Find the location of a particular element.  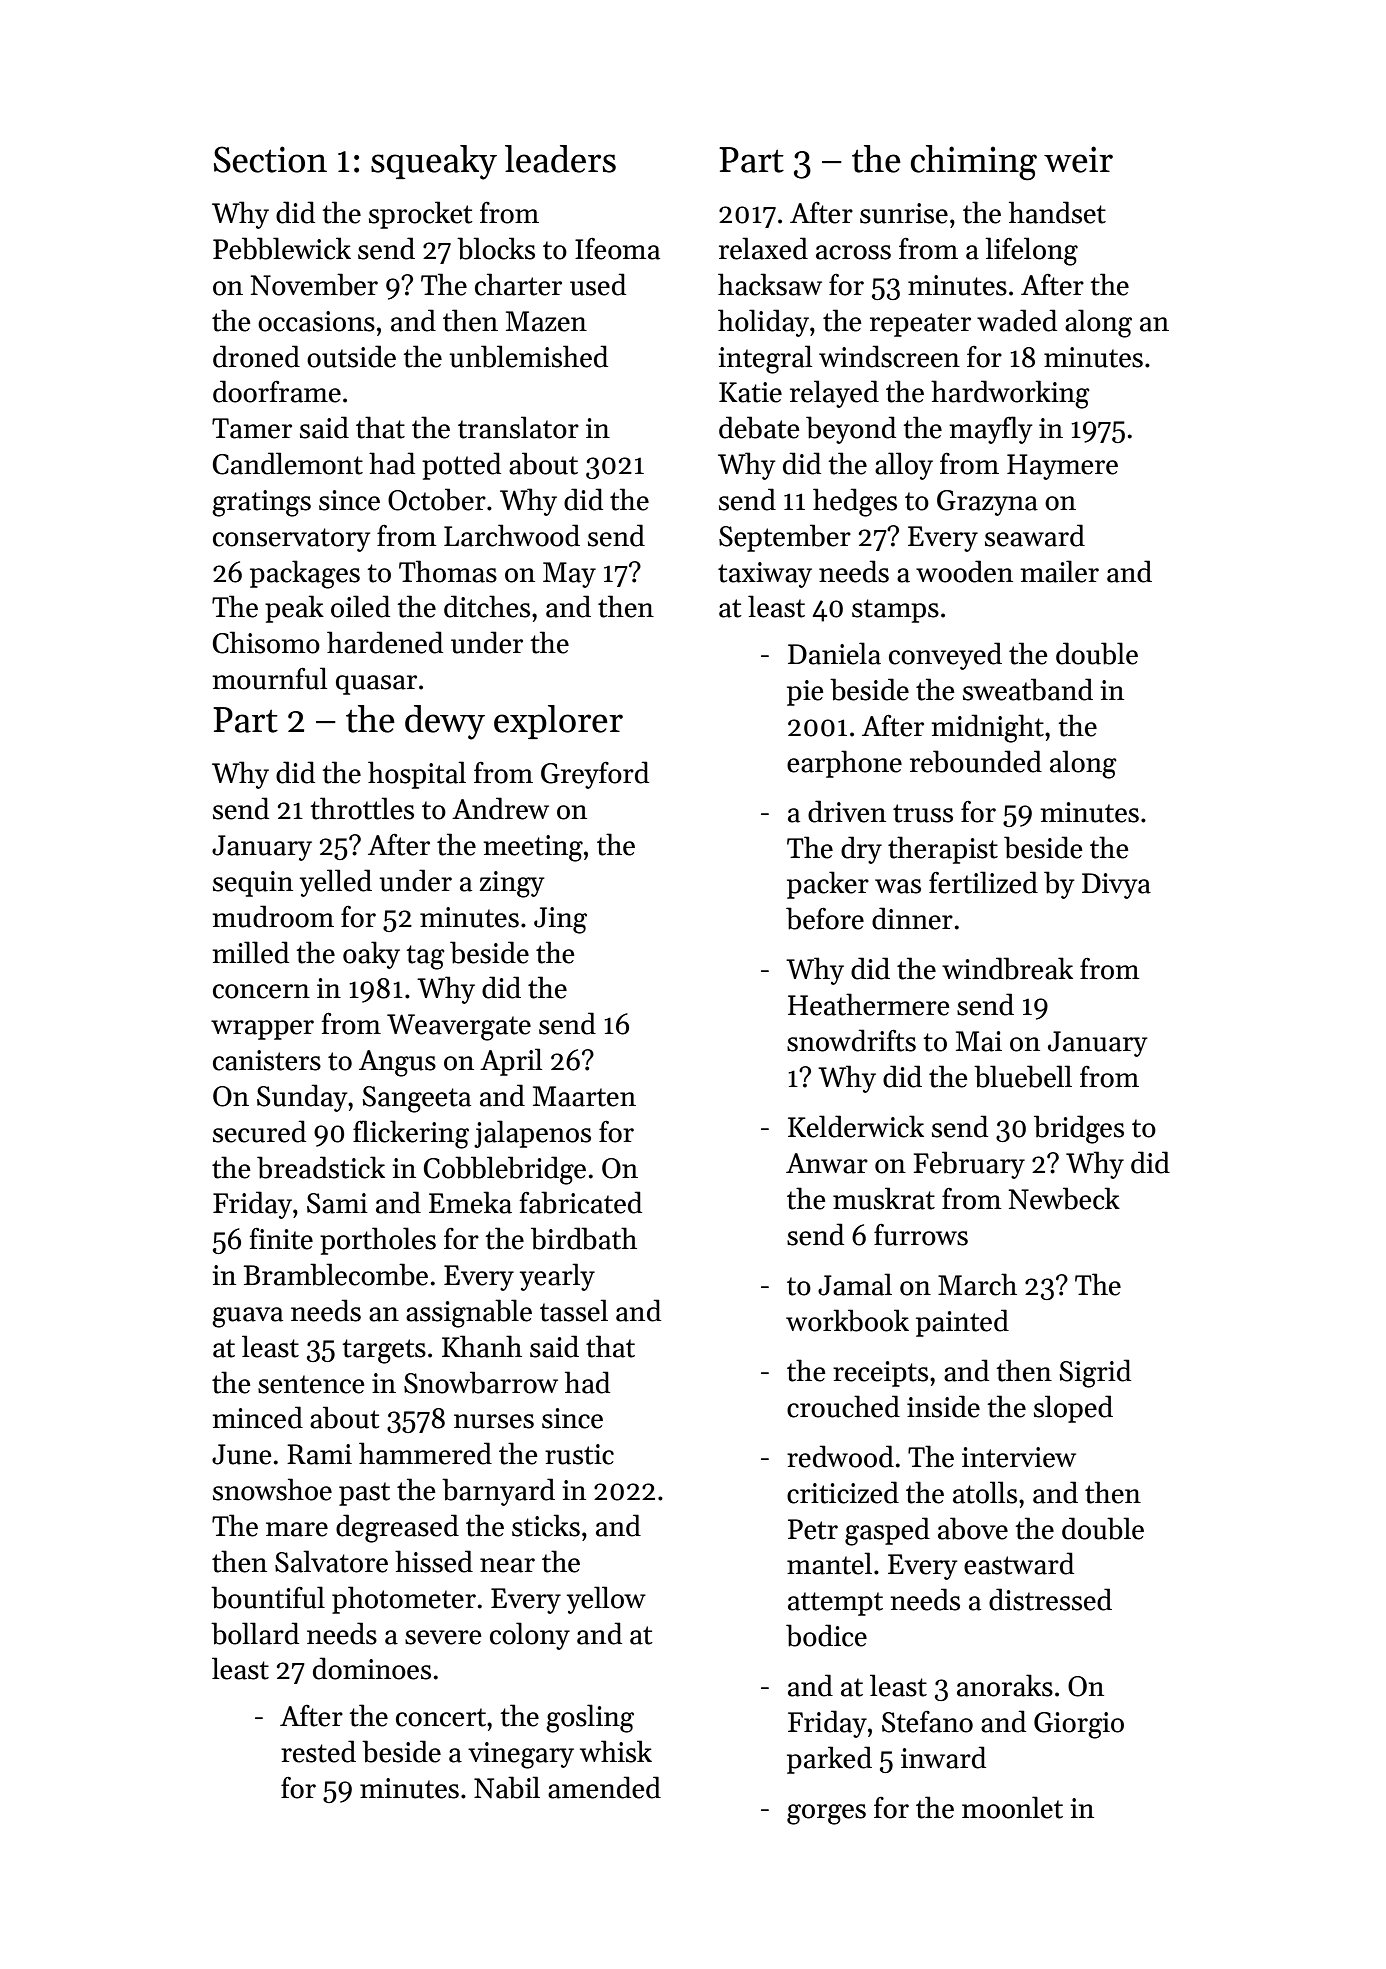

before is located at coordinates (825, 918).
